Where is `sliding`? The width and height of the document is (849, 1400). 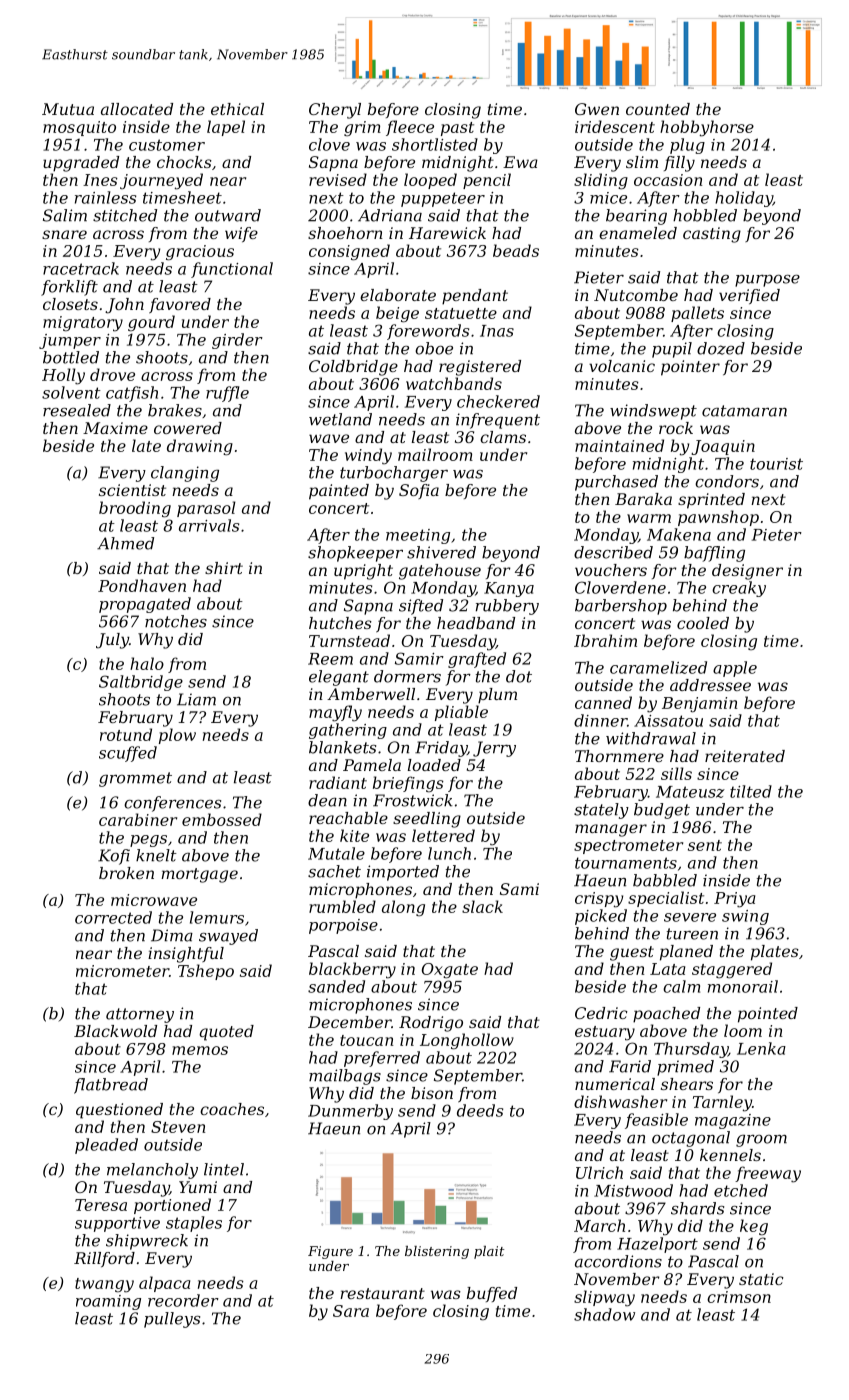
sliding is located at coordinates (601, 181).
